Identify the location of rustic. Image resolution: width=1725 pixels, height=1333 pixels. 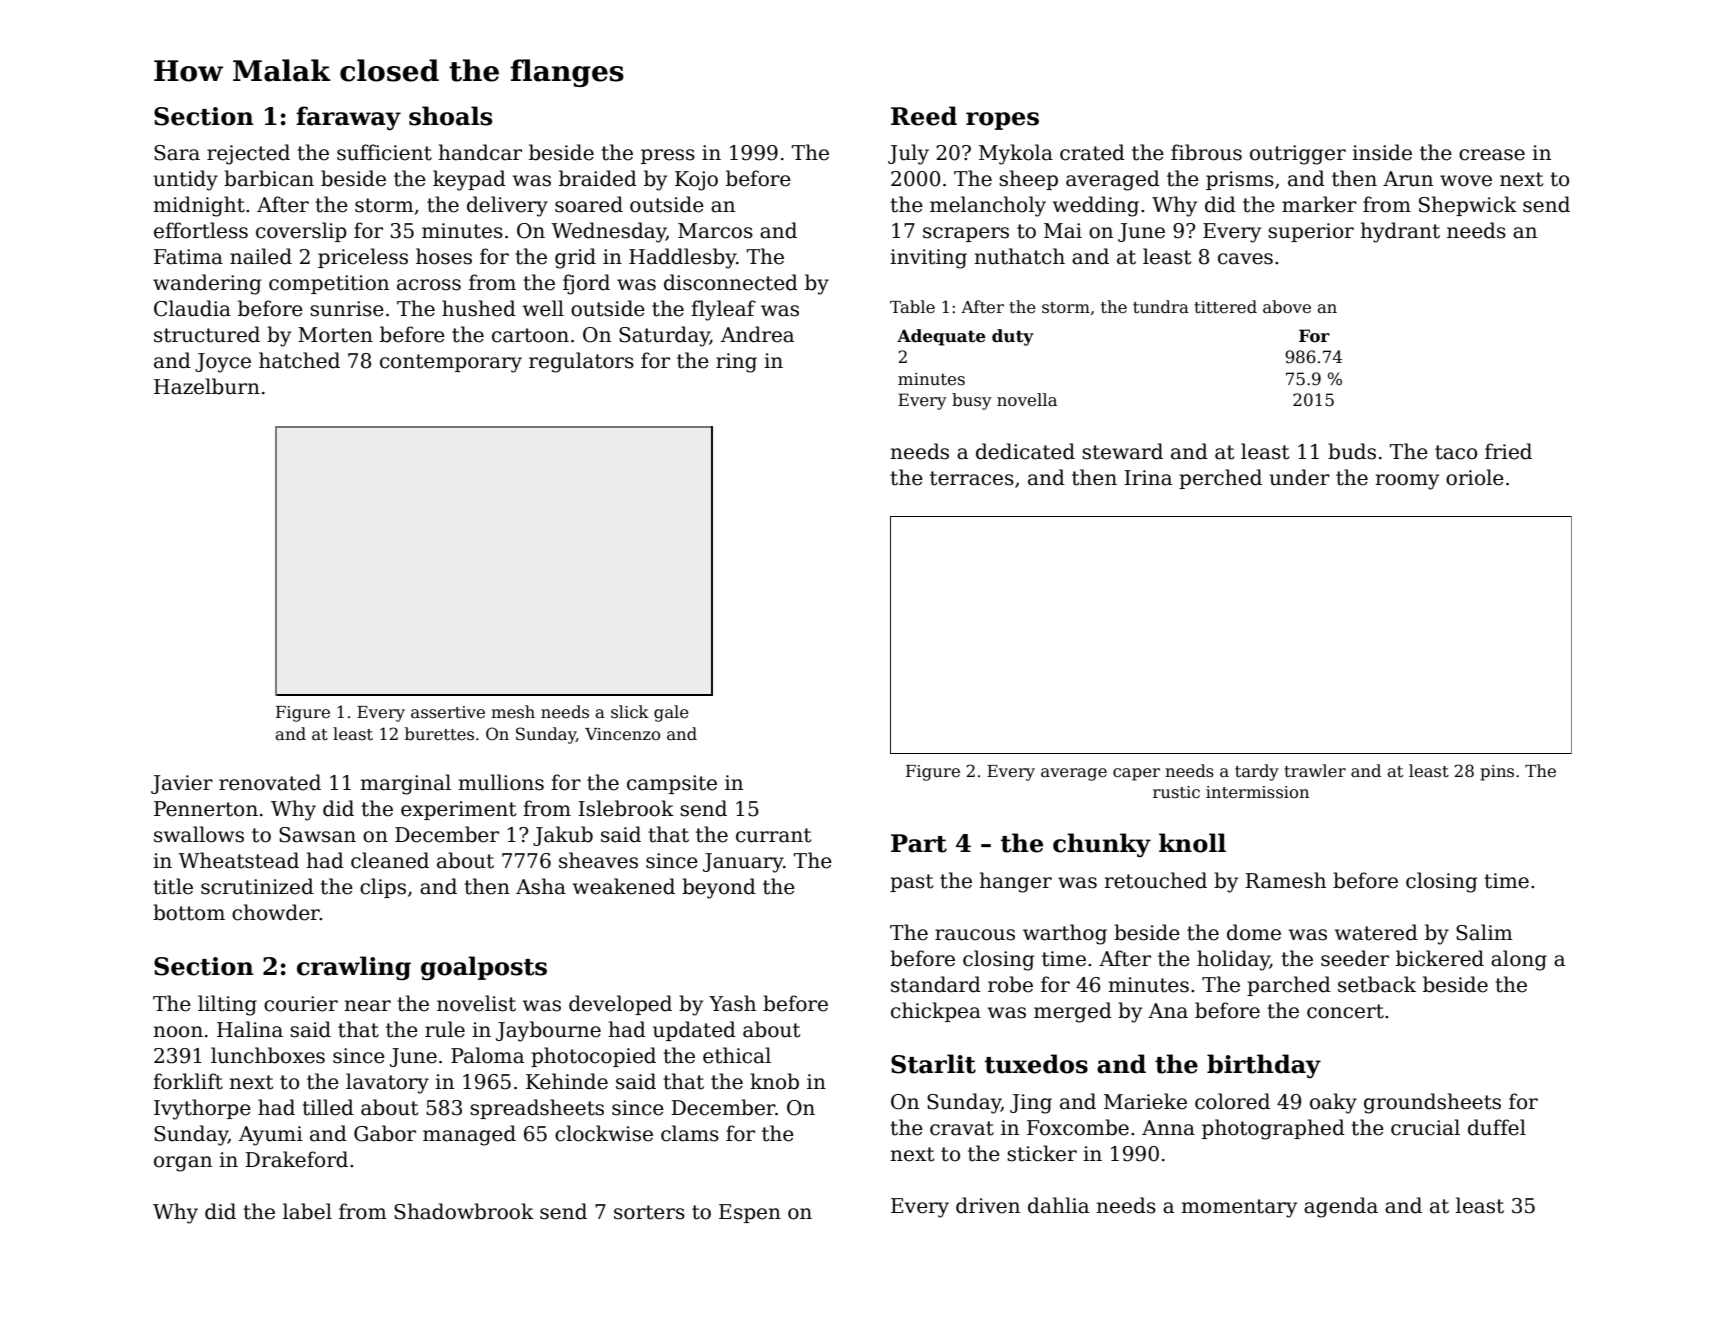
(1176, 792).
